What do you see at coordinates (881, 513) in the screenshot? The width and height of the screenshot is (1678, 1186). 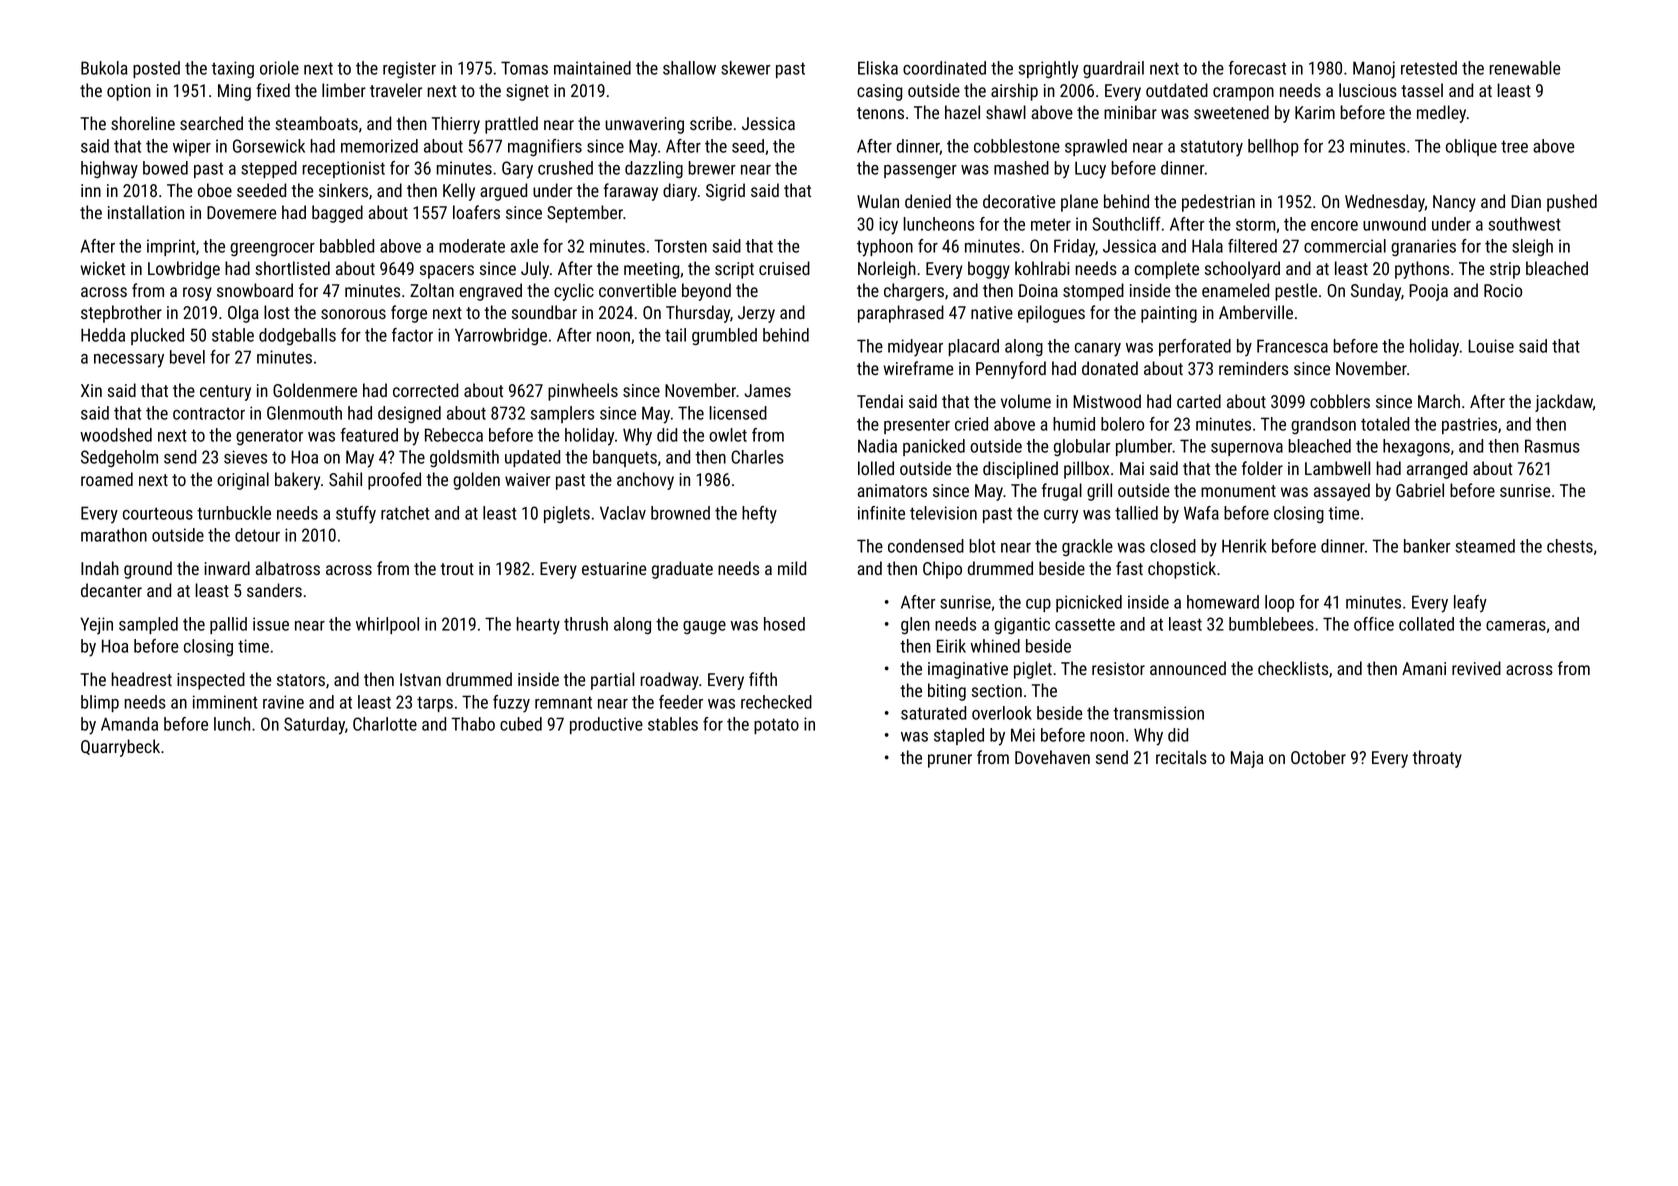 I see `infinite` at bounding box center [881, 513].
